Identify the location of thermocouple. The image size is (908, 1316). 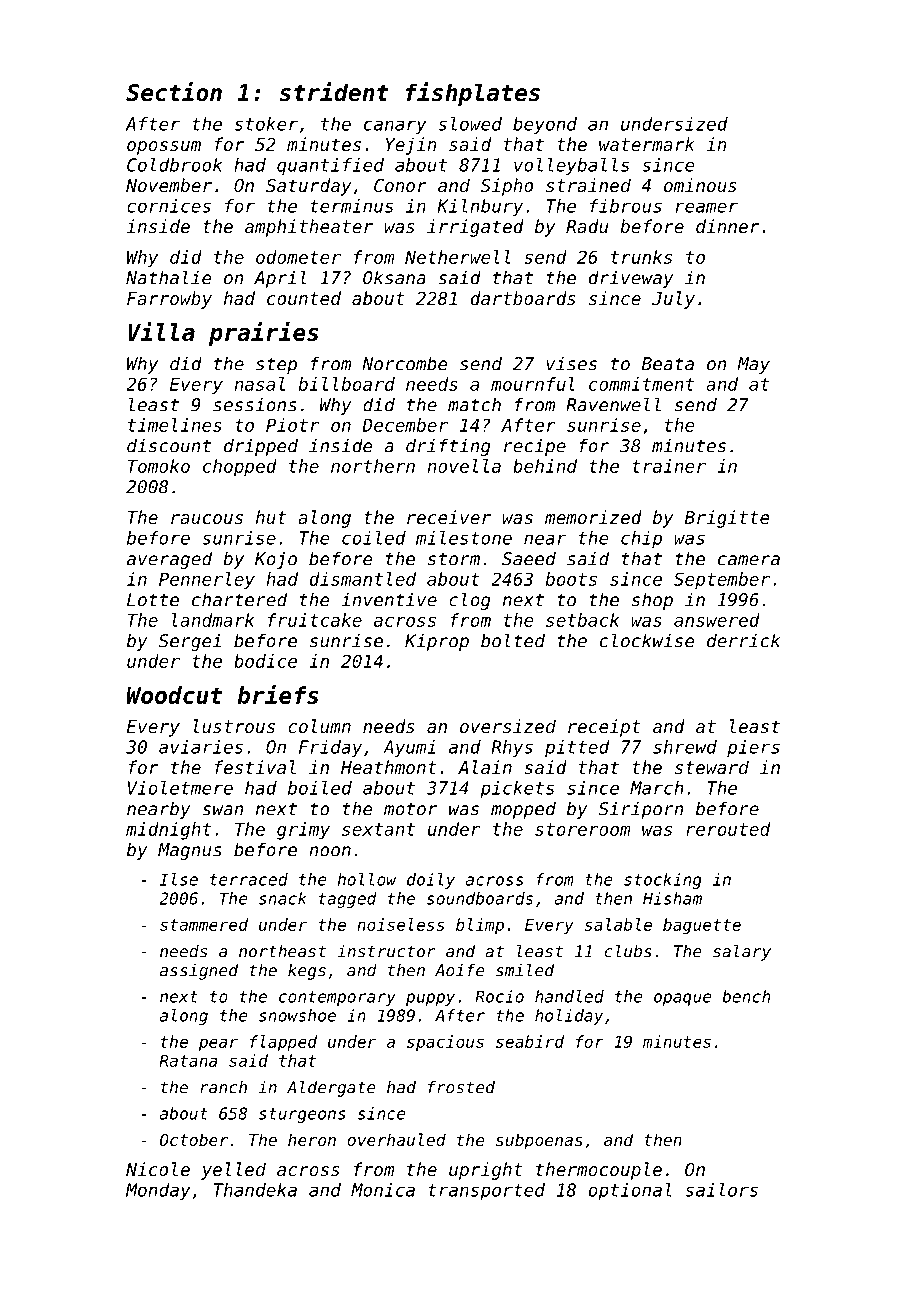
(599, 1171).
